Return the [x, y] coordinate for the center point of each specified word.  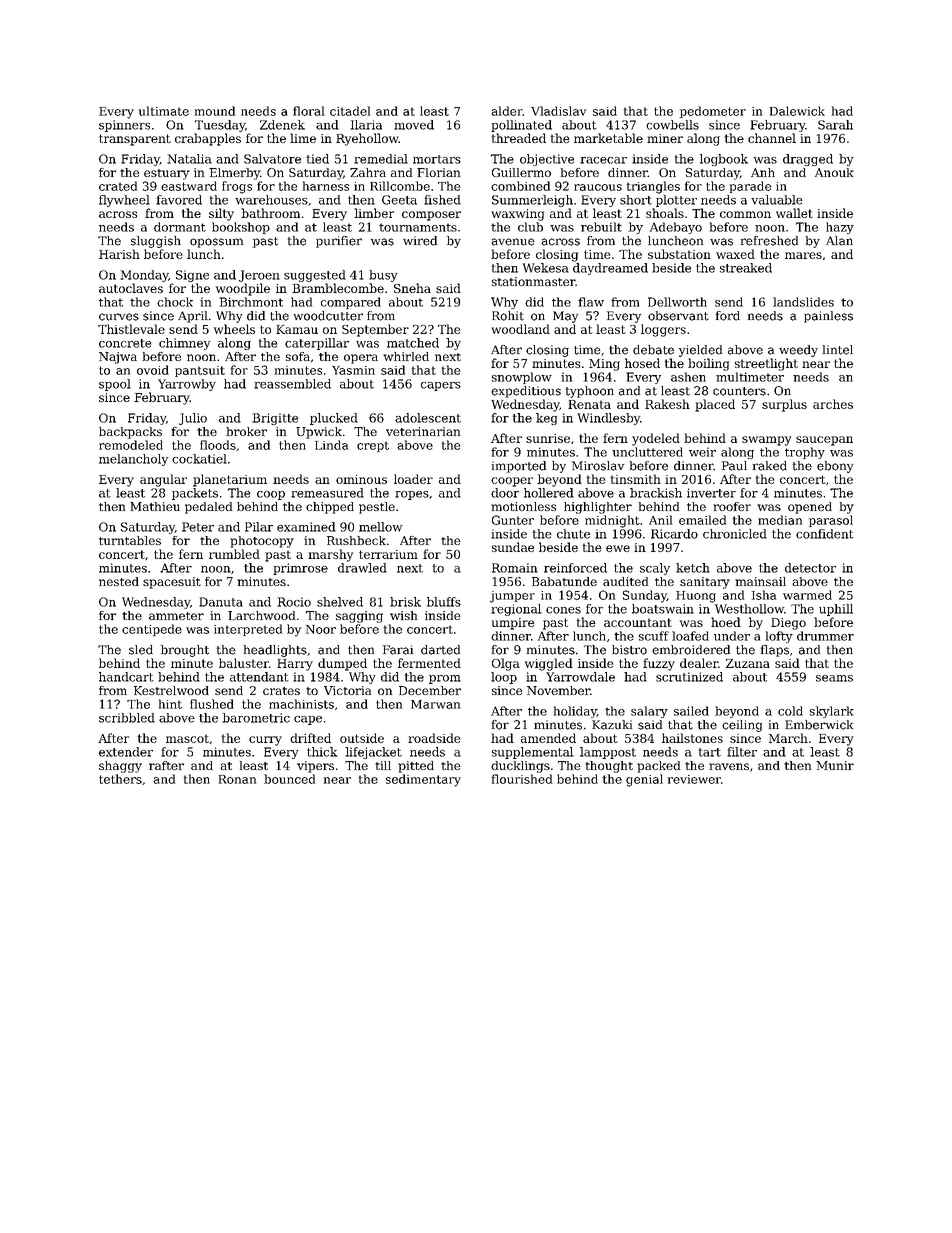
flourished [522, 779]
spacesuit [172, 583]
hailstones [692, 738]
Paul [734, 466]
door [505, 493]
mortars [437, 159]
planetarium [230, 480]
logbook [724, 160]
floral [309, 111]
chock [175, 302]
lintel [838, 350]
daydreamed [610, 269]
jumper [512, 597]
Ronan [237, 779]
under [732, 636]
